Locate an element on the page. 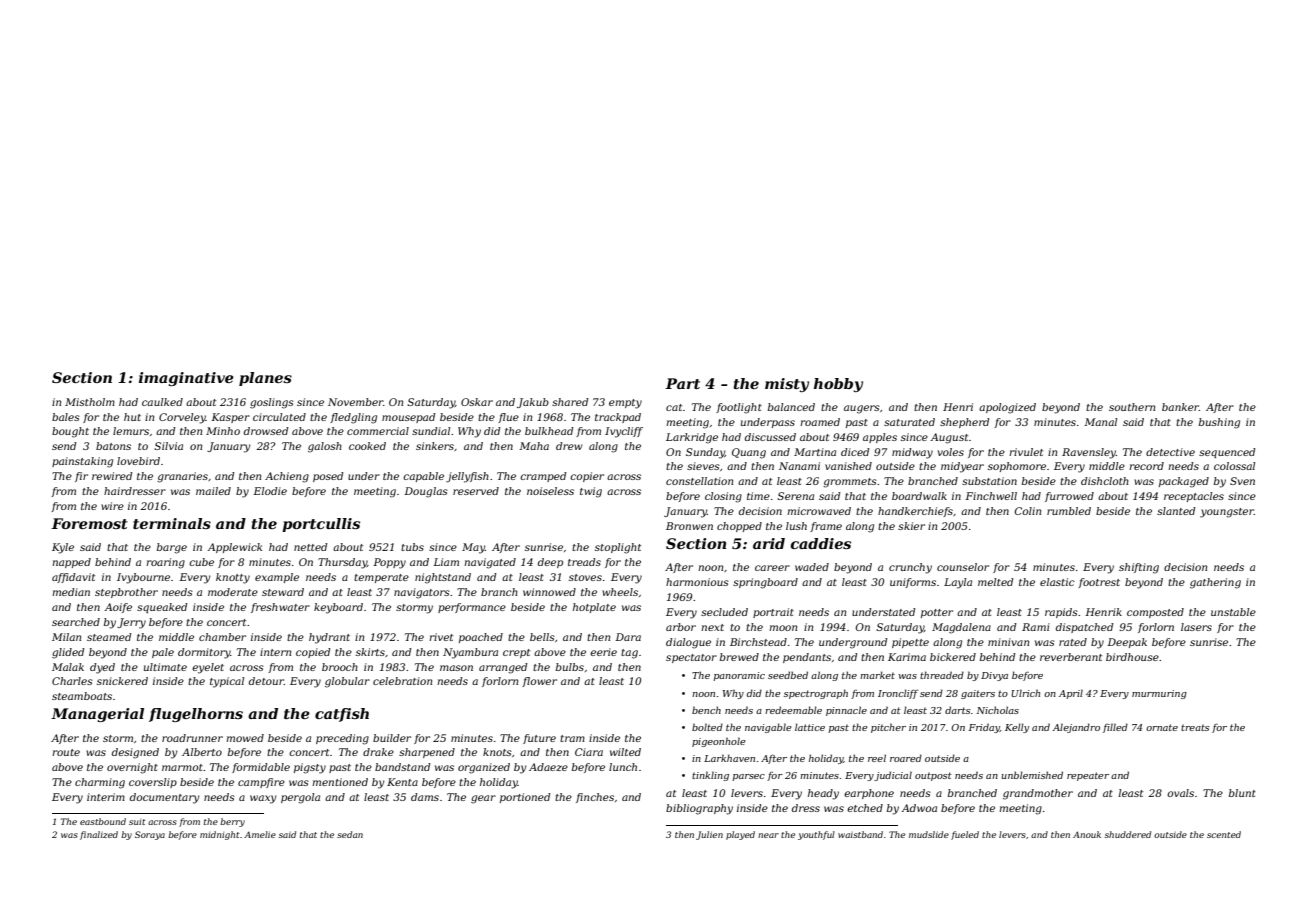 This page has height=924, width=1308. blunt is located at coordinates (1242, 793).
